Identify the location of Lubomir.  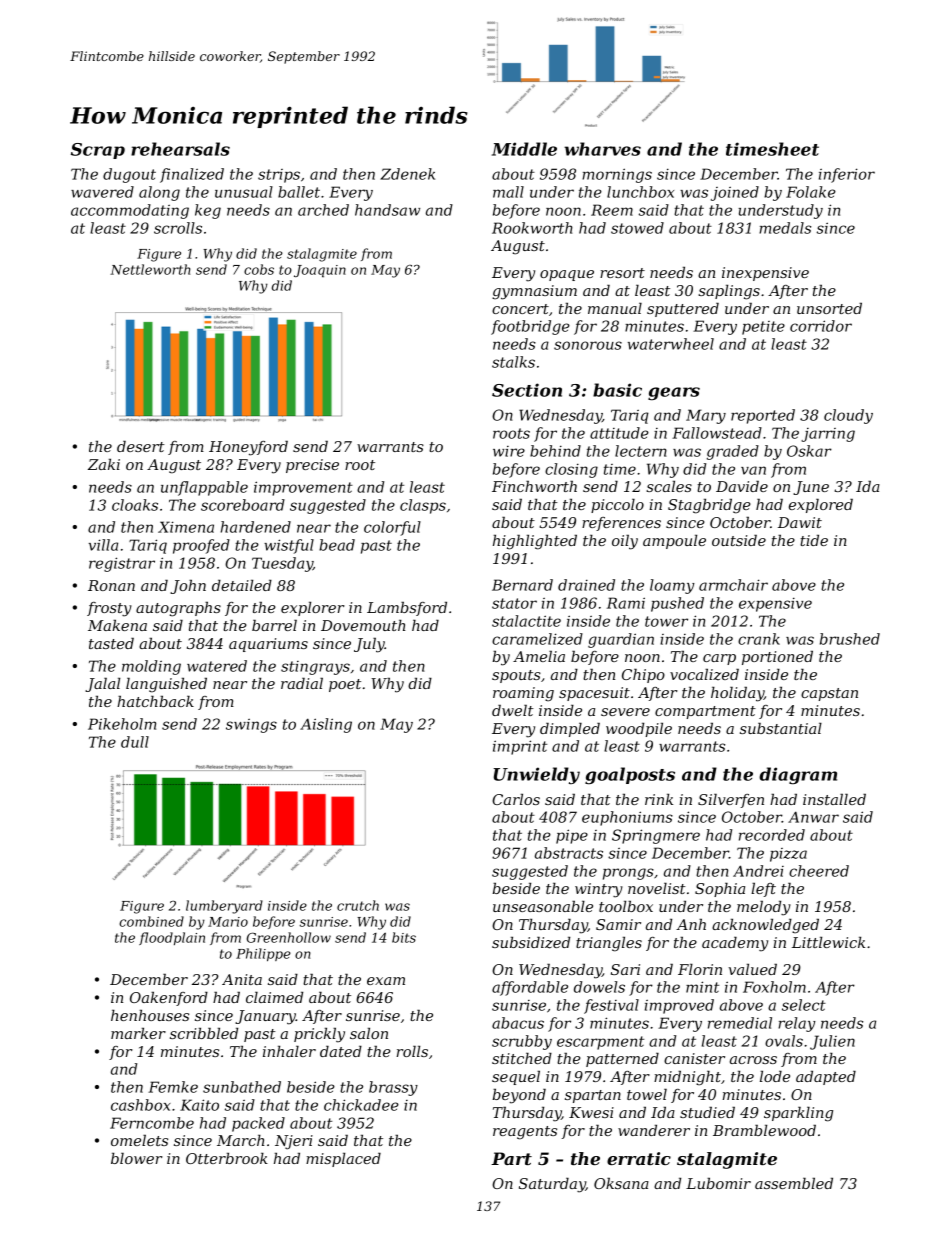
(718, 1183).
